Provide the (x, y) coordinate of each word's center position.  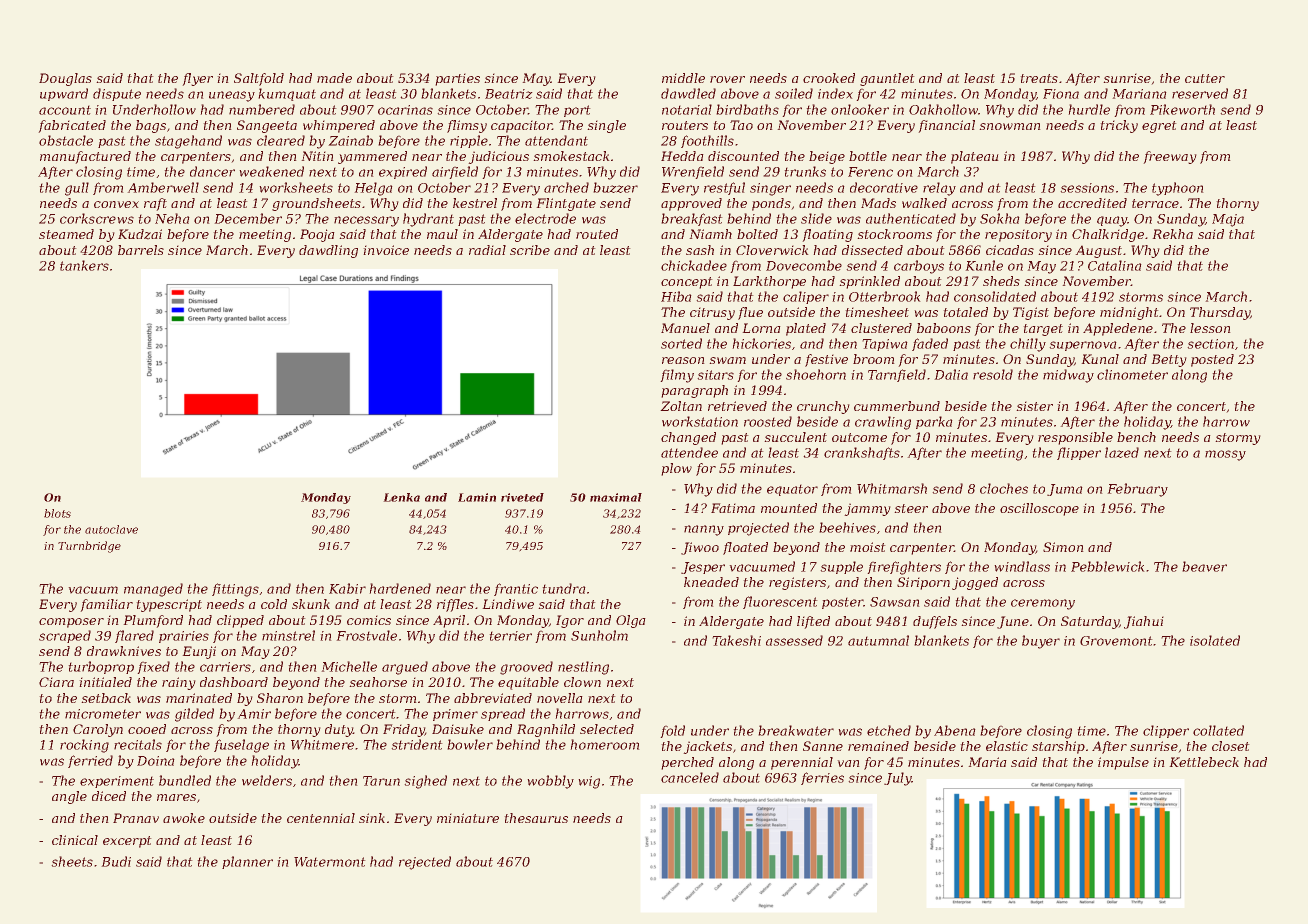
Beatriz (509, 94)
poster (843, 603)
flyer (197, 79)
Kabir (347, 588)
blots (57, 513)
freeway (1170, 157)
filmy (677, 376)
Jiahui (1144, 622)
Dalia (951, 374)
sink (372, 818)
